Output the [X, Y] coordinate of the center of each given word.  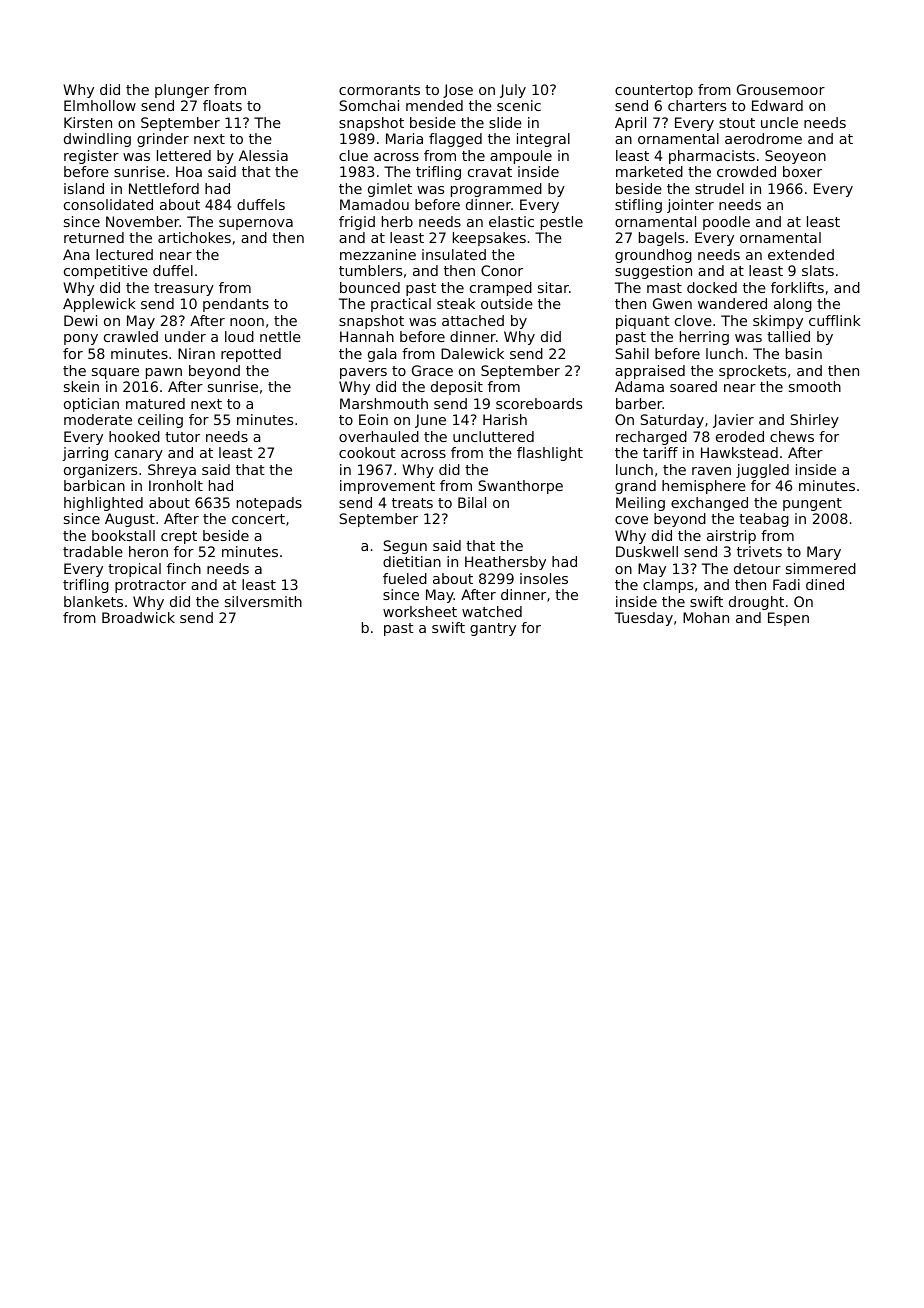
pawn [164, 373]
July [513, 91]
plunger [182, 91]
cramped [501, 289]
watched [492, 611]
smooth [815, 386]
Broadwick [138, 617]
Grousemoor [781, 89]
